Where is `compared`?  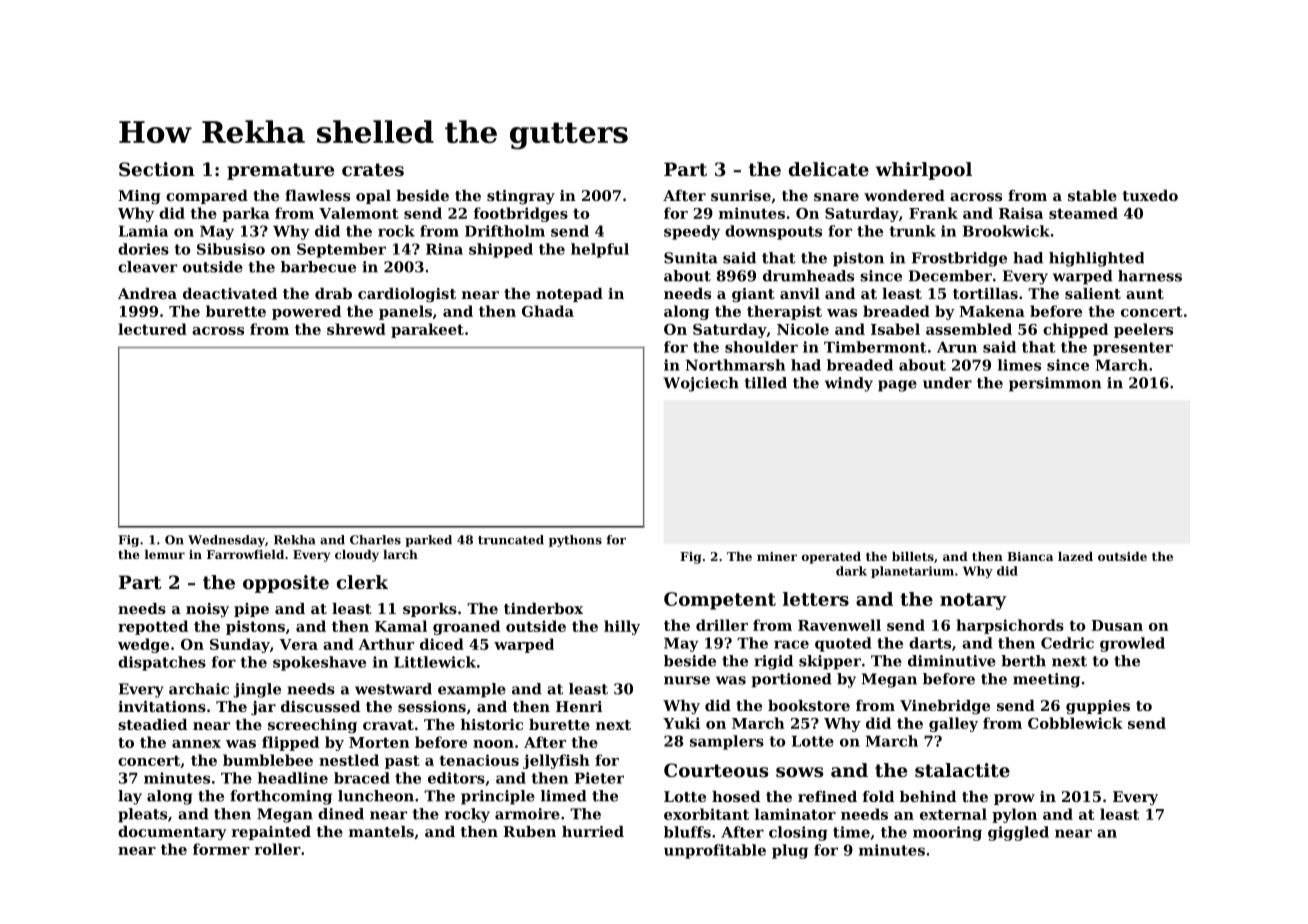
compared is located at coordinates (207, 197).
